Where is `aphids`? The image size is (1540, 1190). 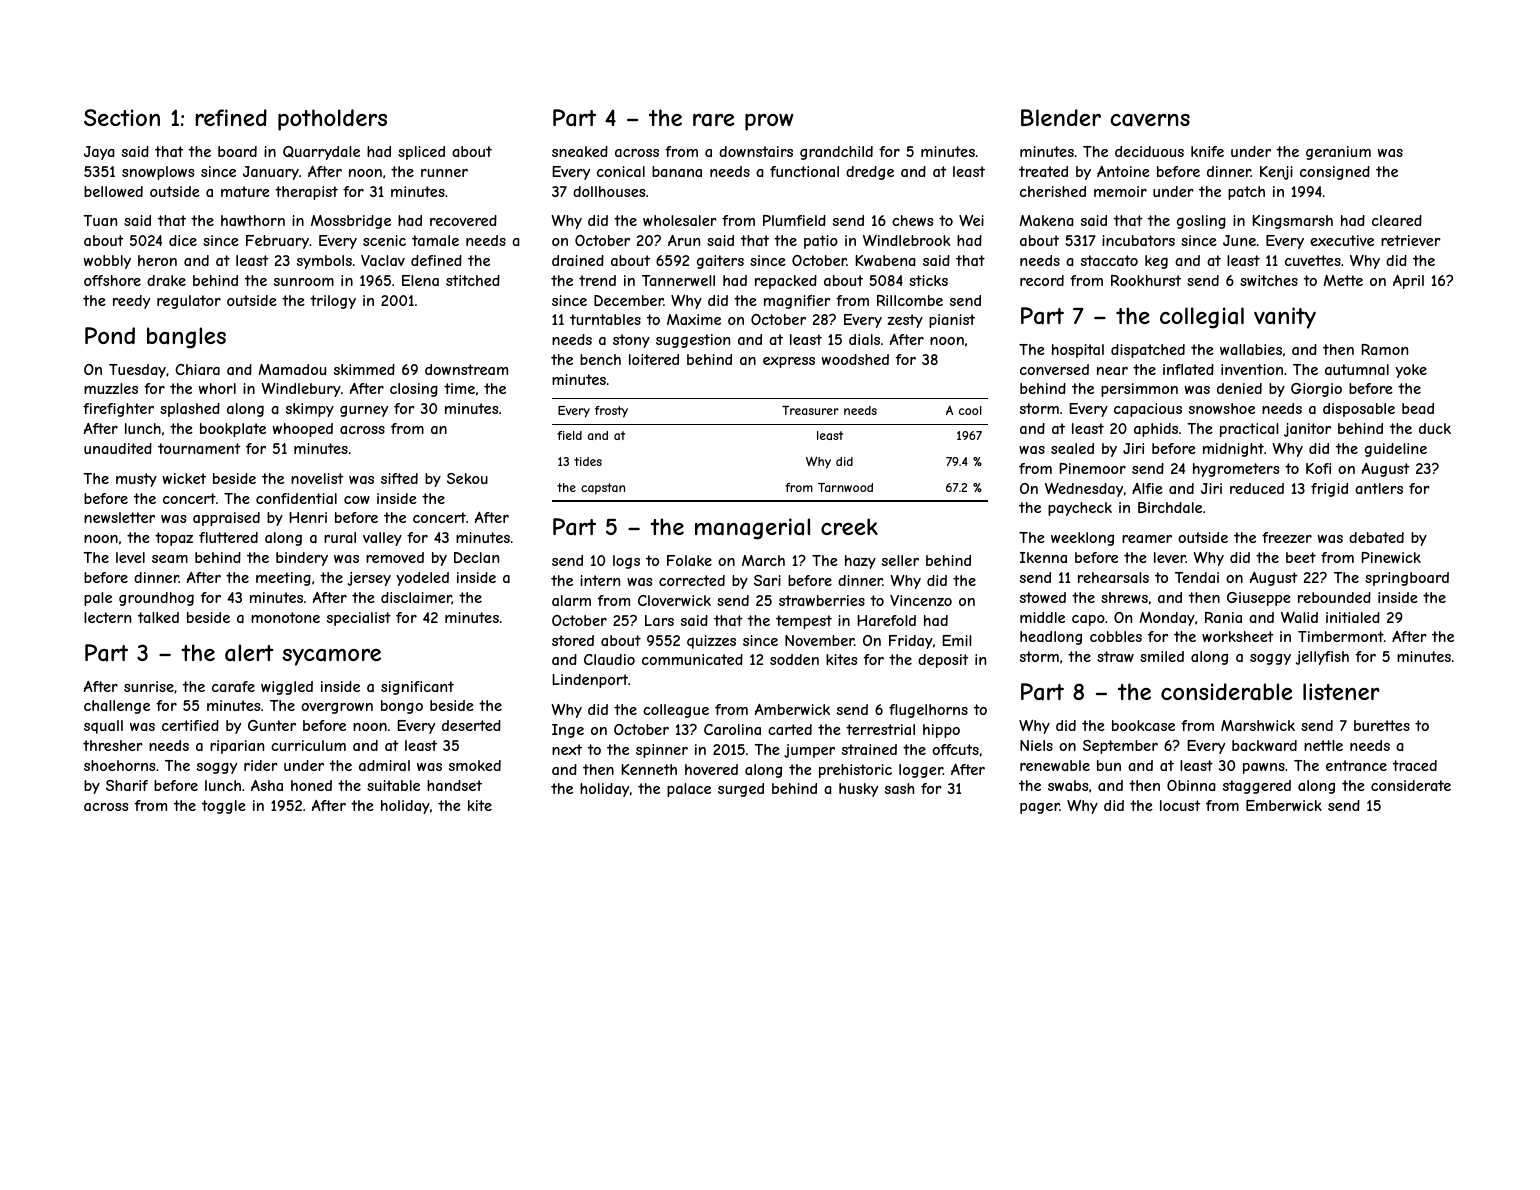
aphids is located at coordinates (1156, 430).
